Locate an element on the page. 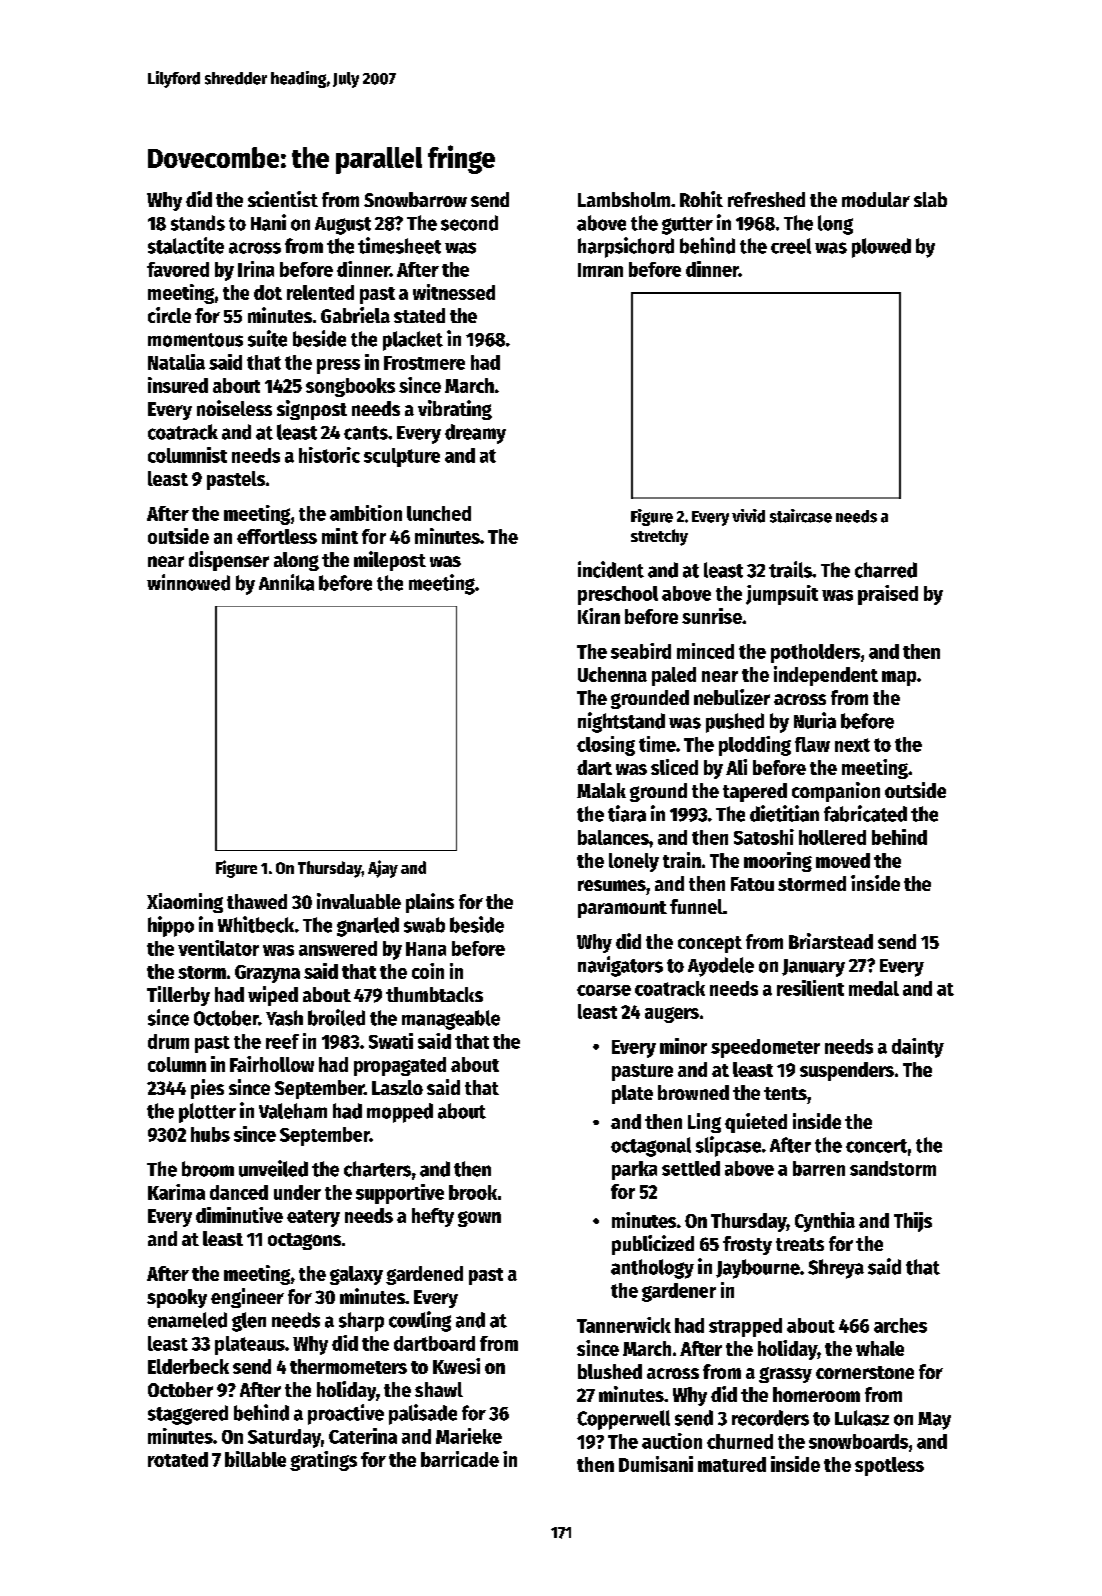  thawed is located at coordinates (257, 901).
